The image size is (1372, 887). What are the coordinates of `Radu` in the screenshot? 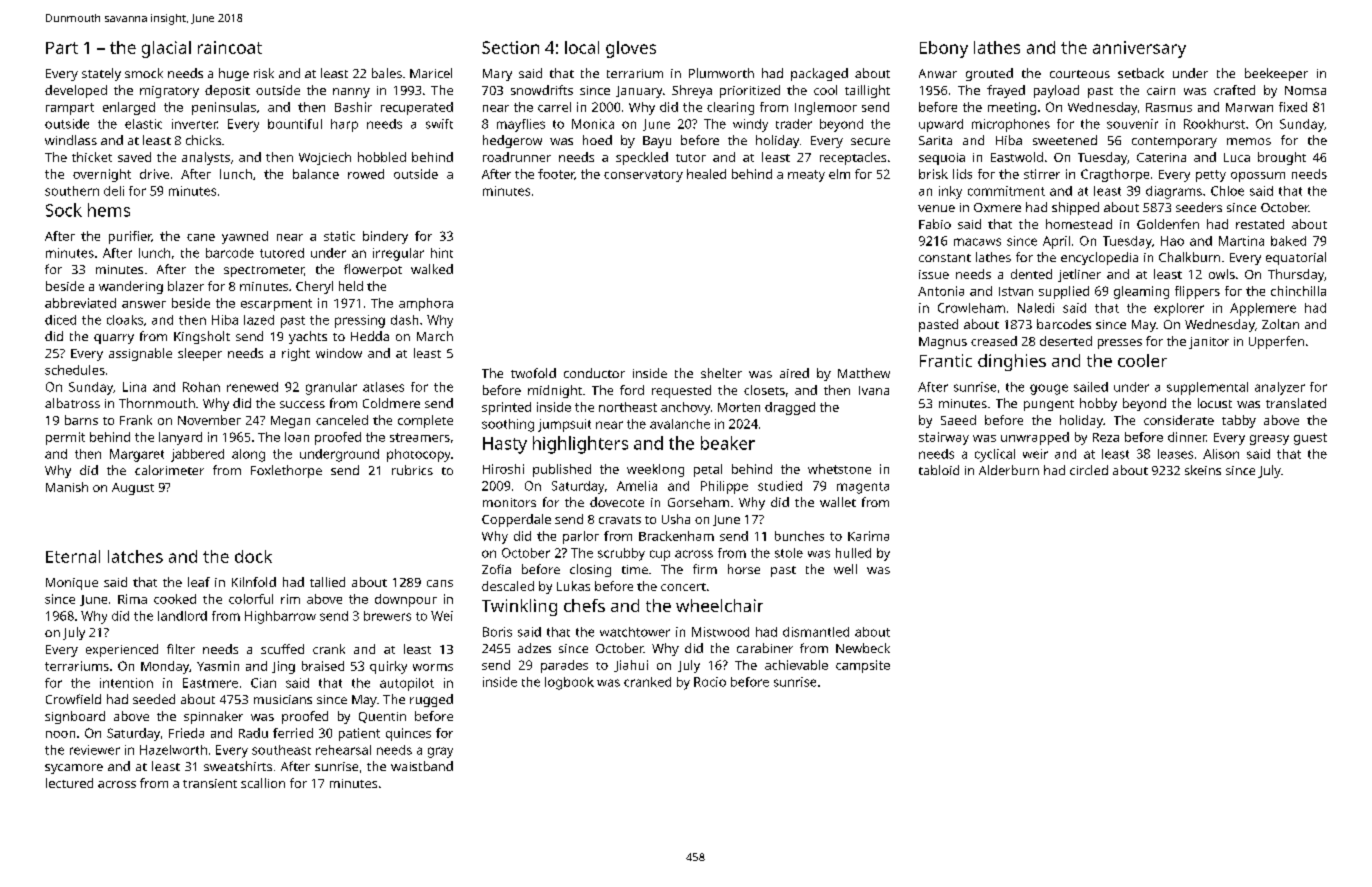 It's located at (253, 733).
